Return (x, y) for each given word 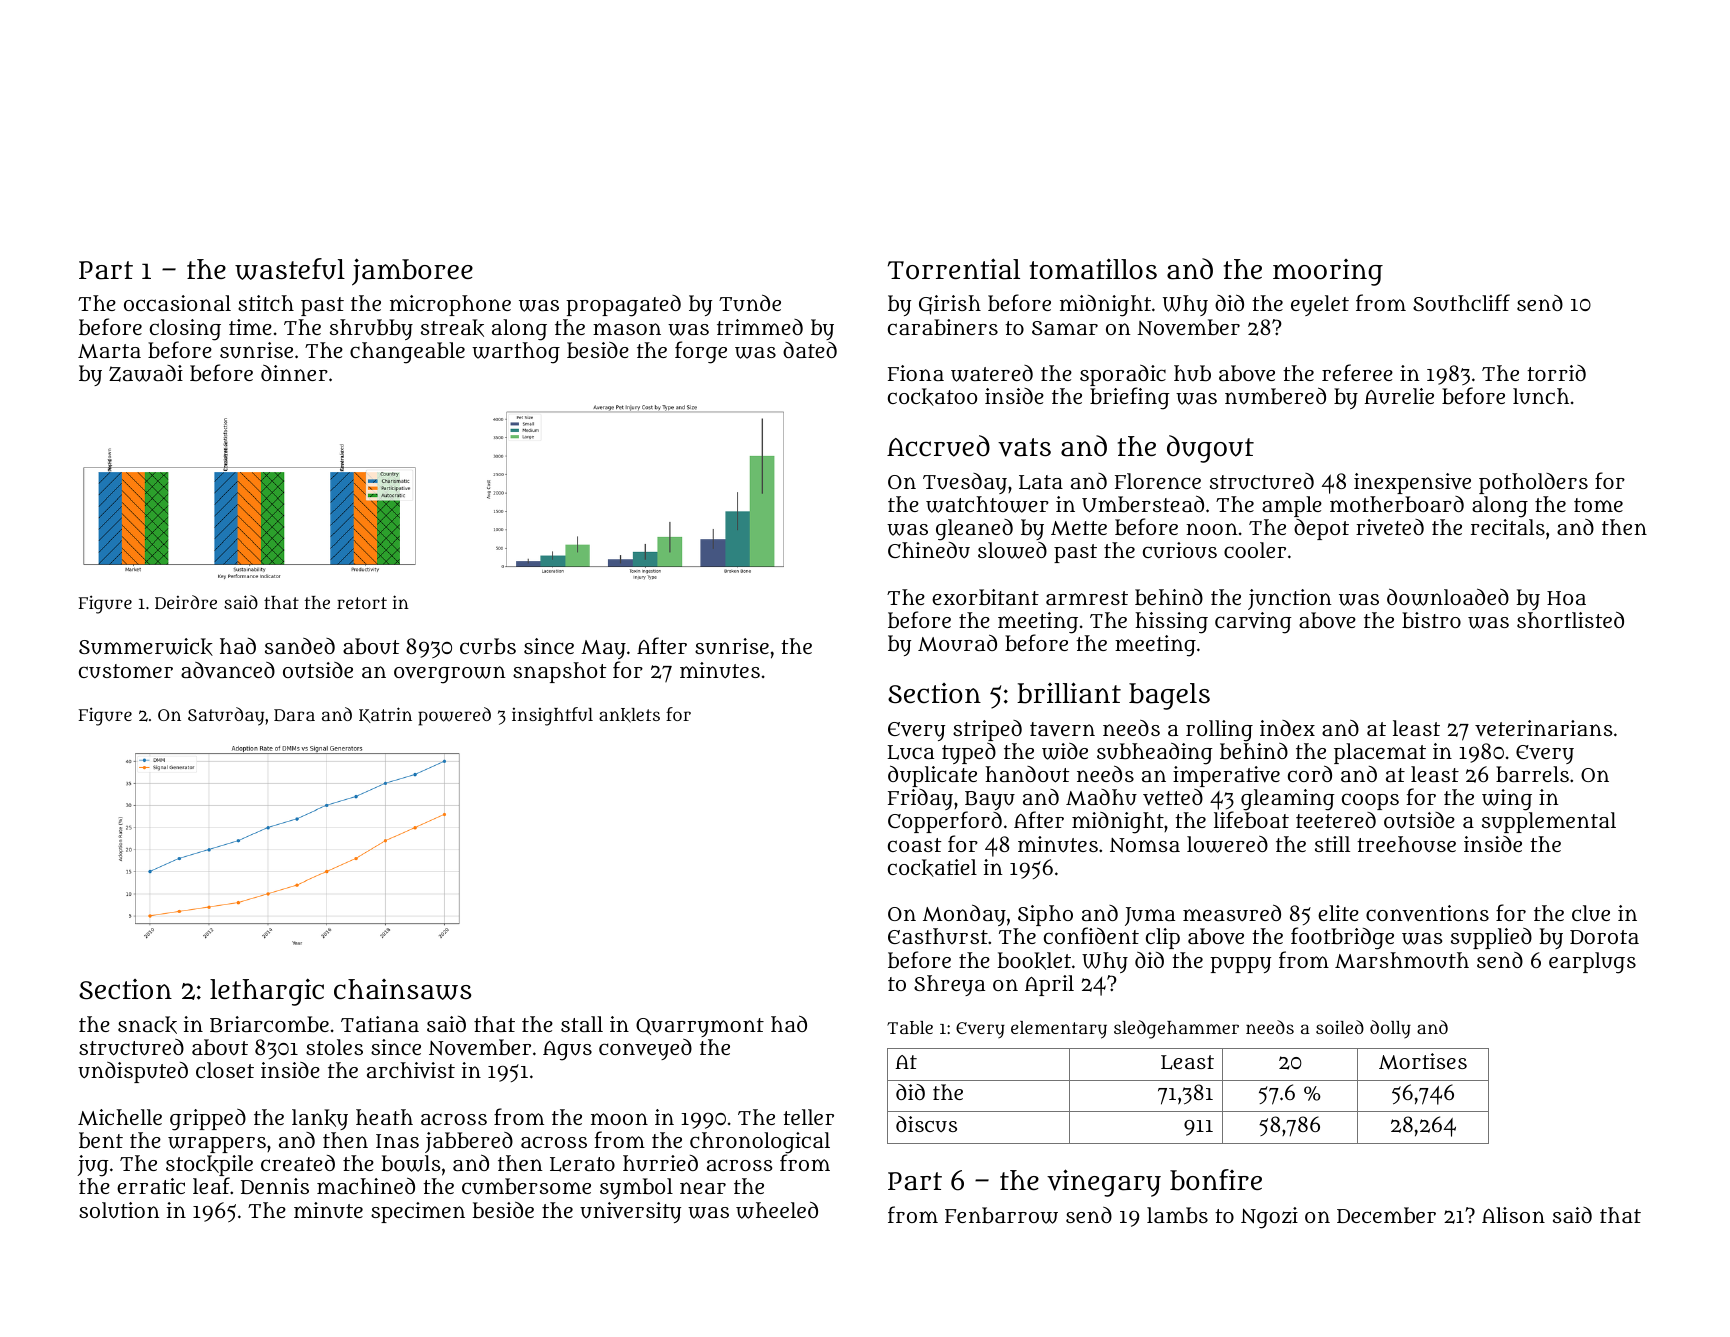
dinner (294, 373)
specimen (418, 1212)
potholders (1533, 483)
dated (810, 350)
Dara (294, 715)
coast (914, 845)
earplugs (1592, 963)
